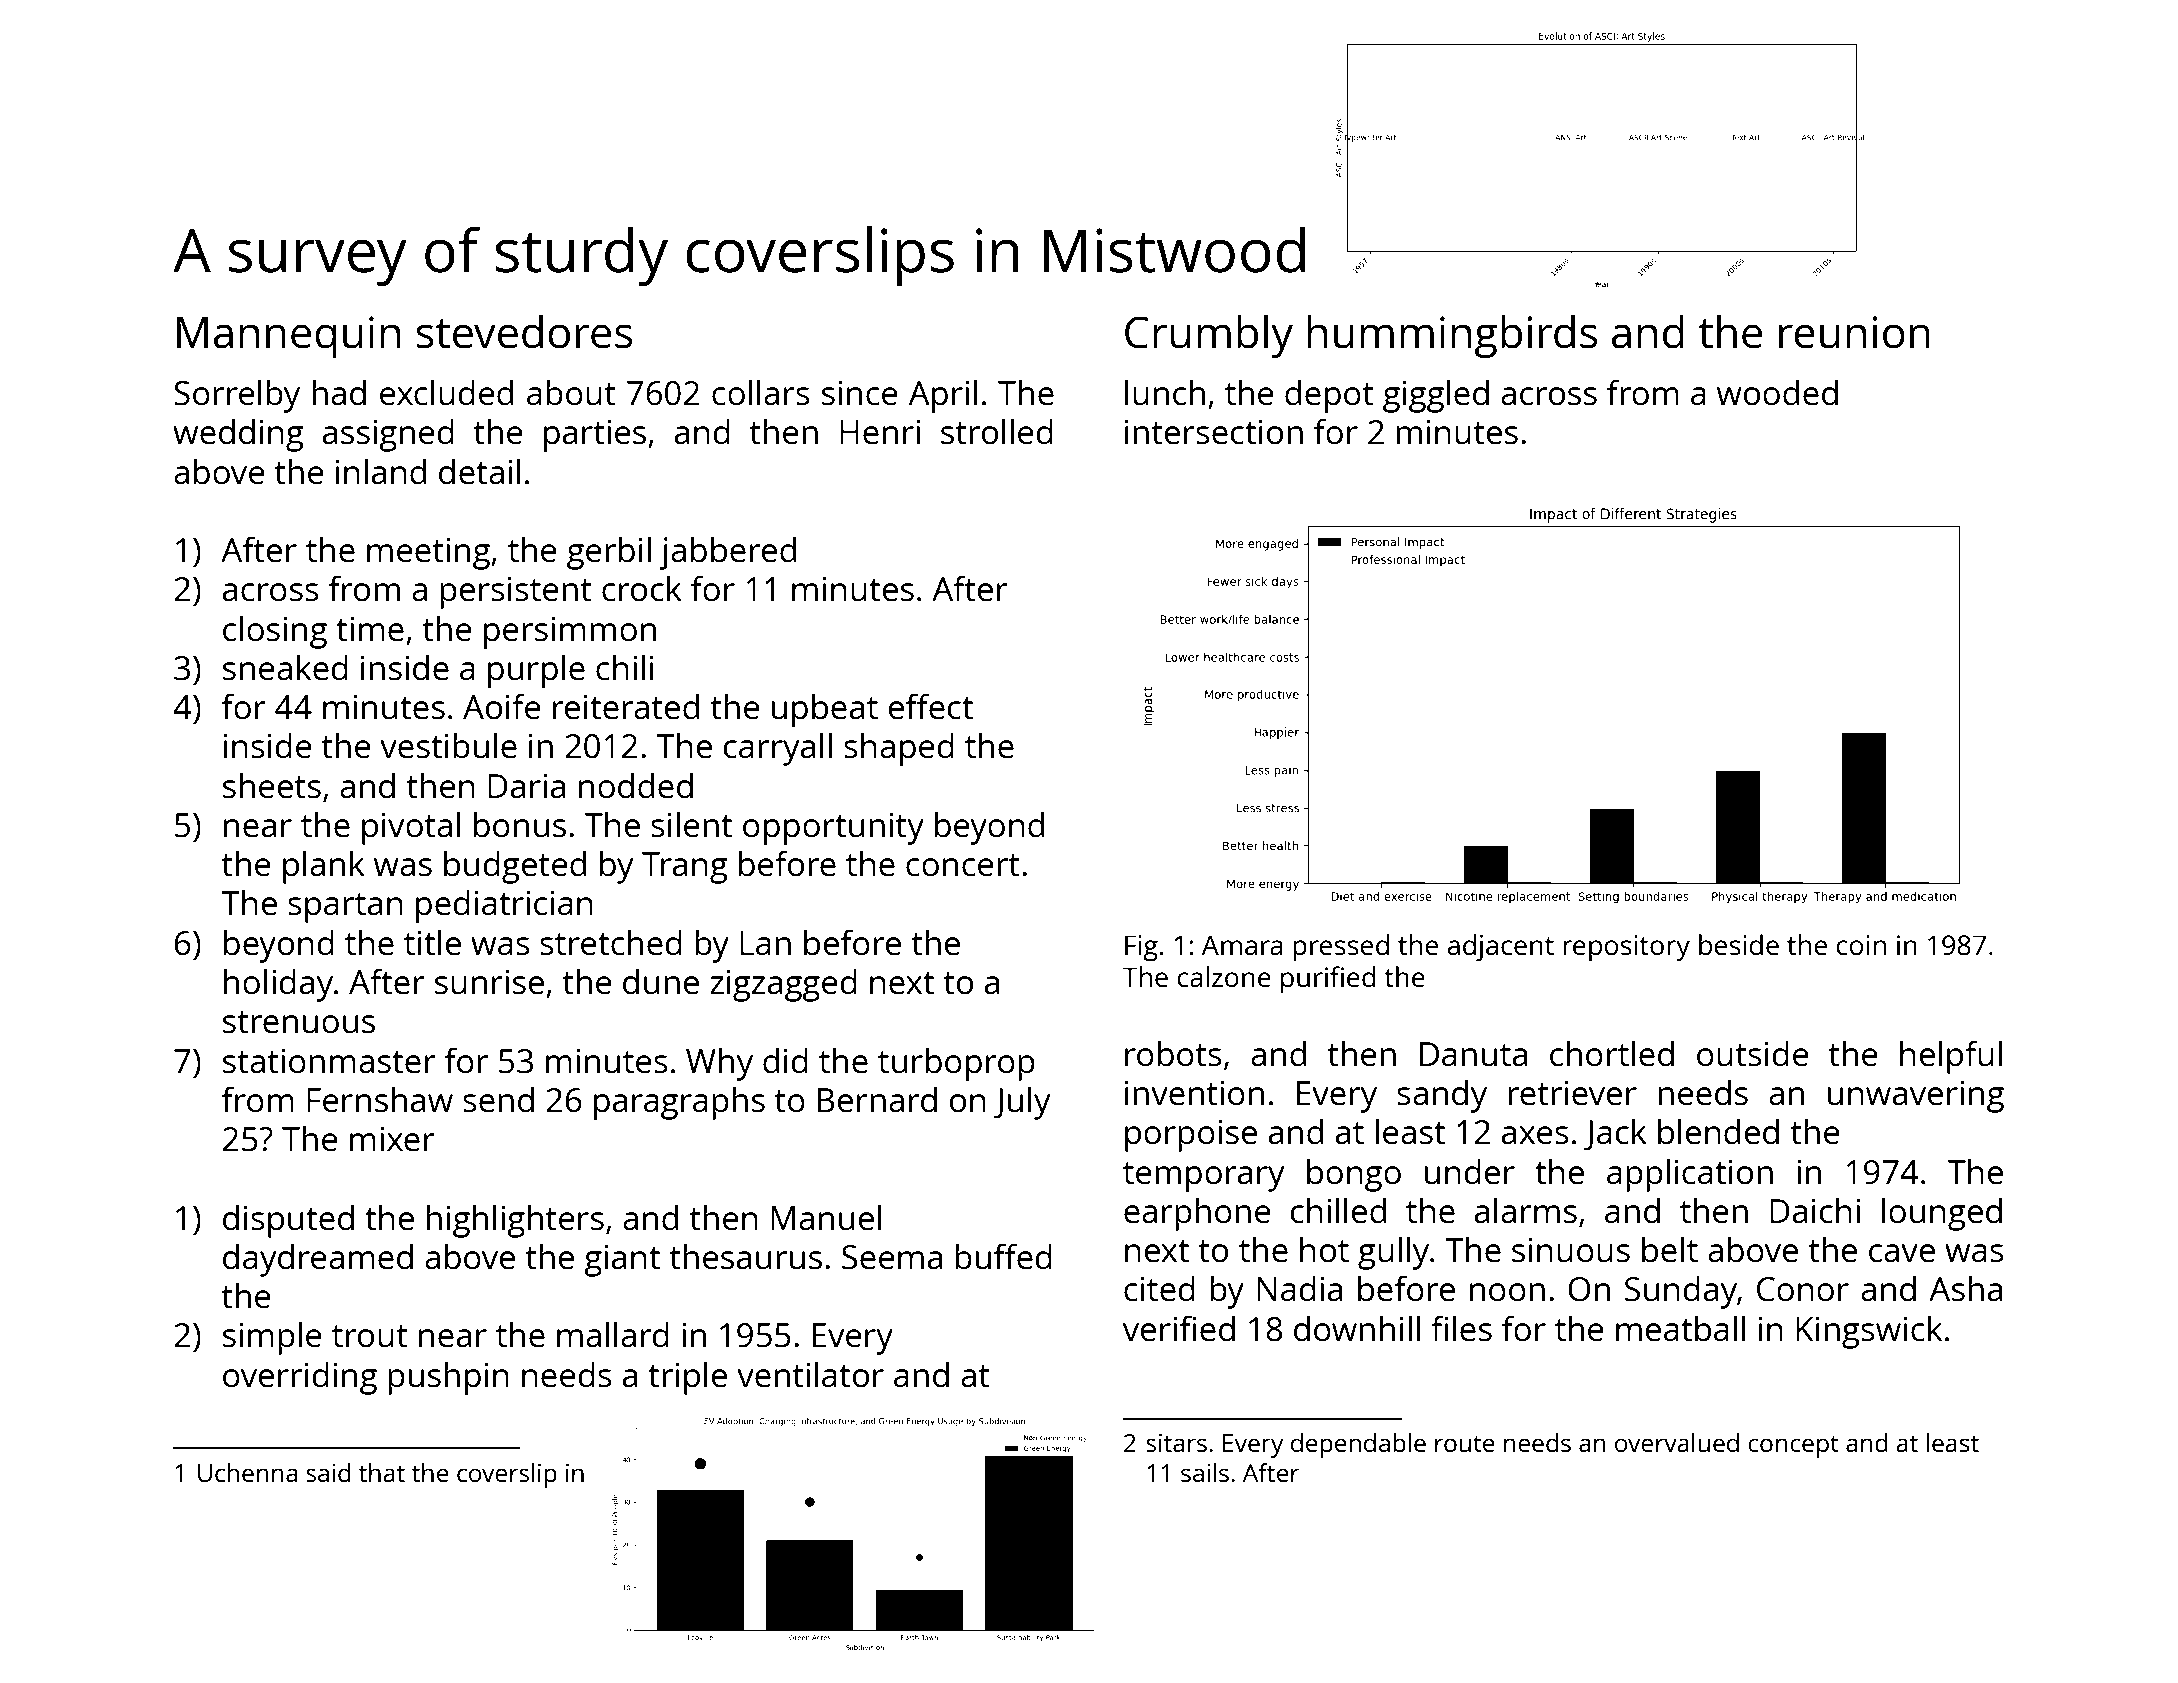 This screenshot has width=2178, height=1683. What do you see at coordinates (1461, 1328) in the screenshot?
I see `files` at bounding box center [1461, 1328].
